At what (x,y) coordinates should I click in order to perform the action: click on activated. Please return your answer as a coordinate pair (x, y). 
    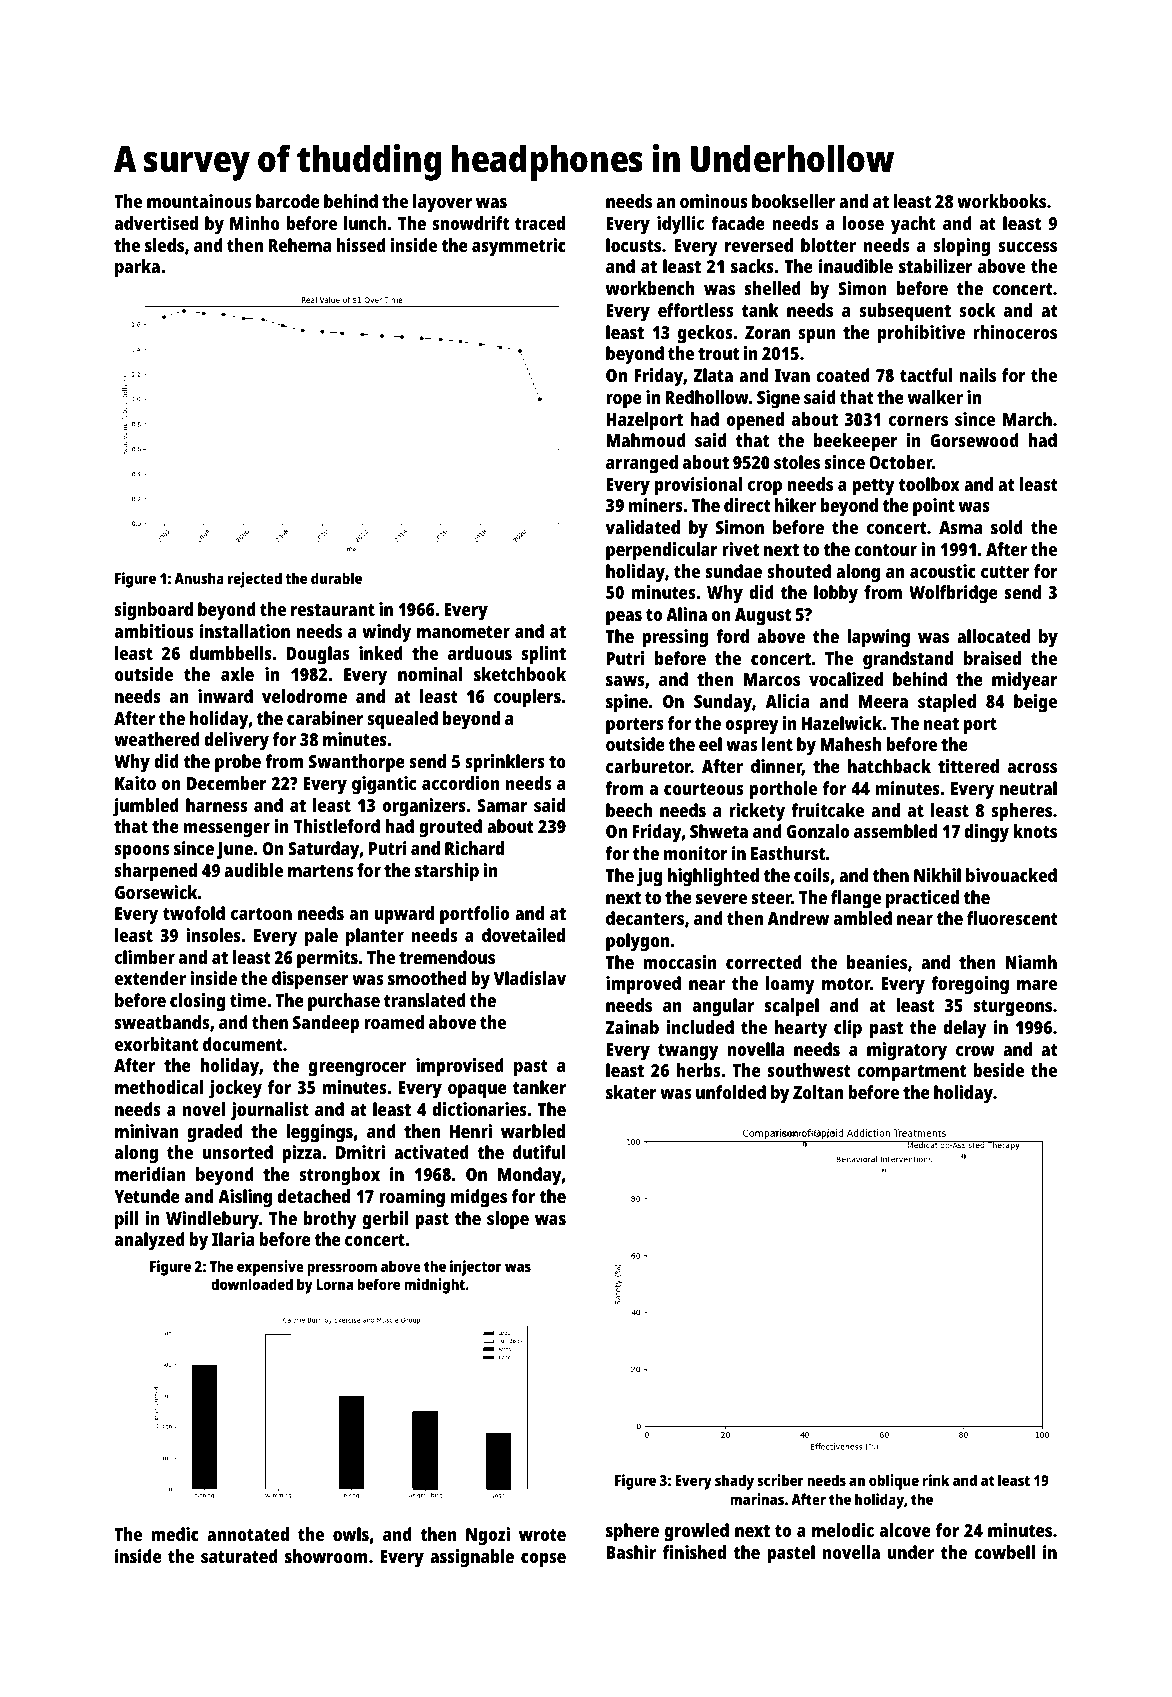
    Looking at the image, I should click on (431, 1152).
